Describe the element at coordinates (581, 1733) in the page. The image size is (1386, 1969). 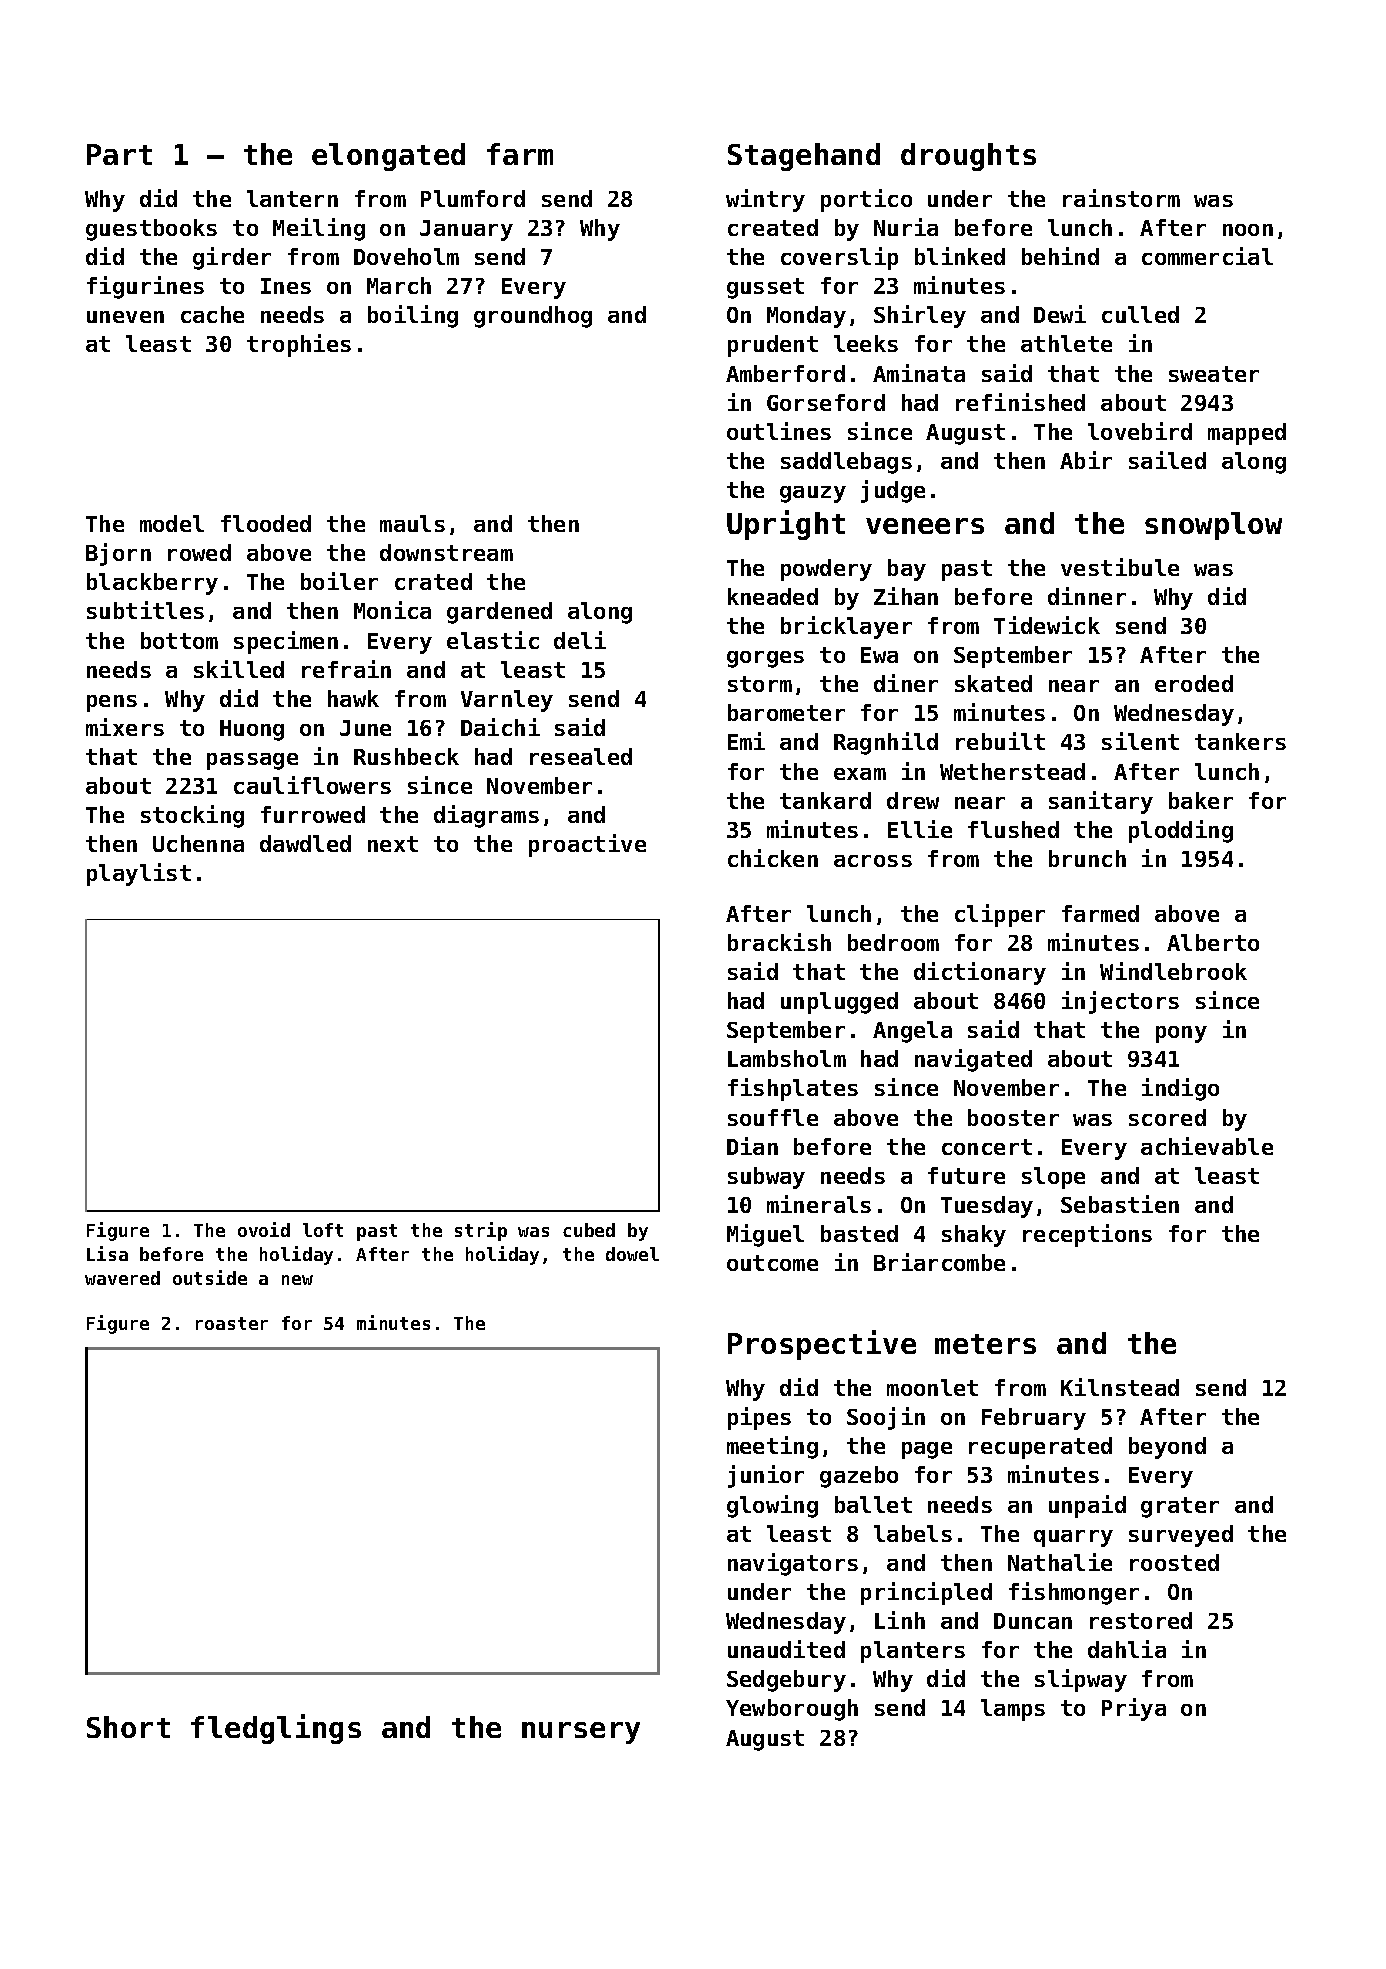
I see `nursery` at that location.
